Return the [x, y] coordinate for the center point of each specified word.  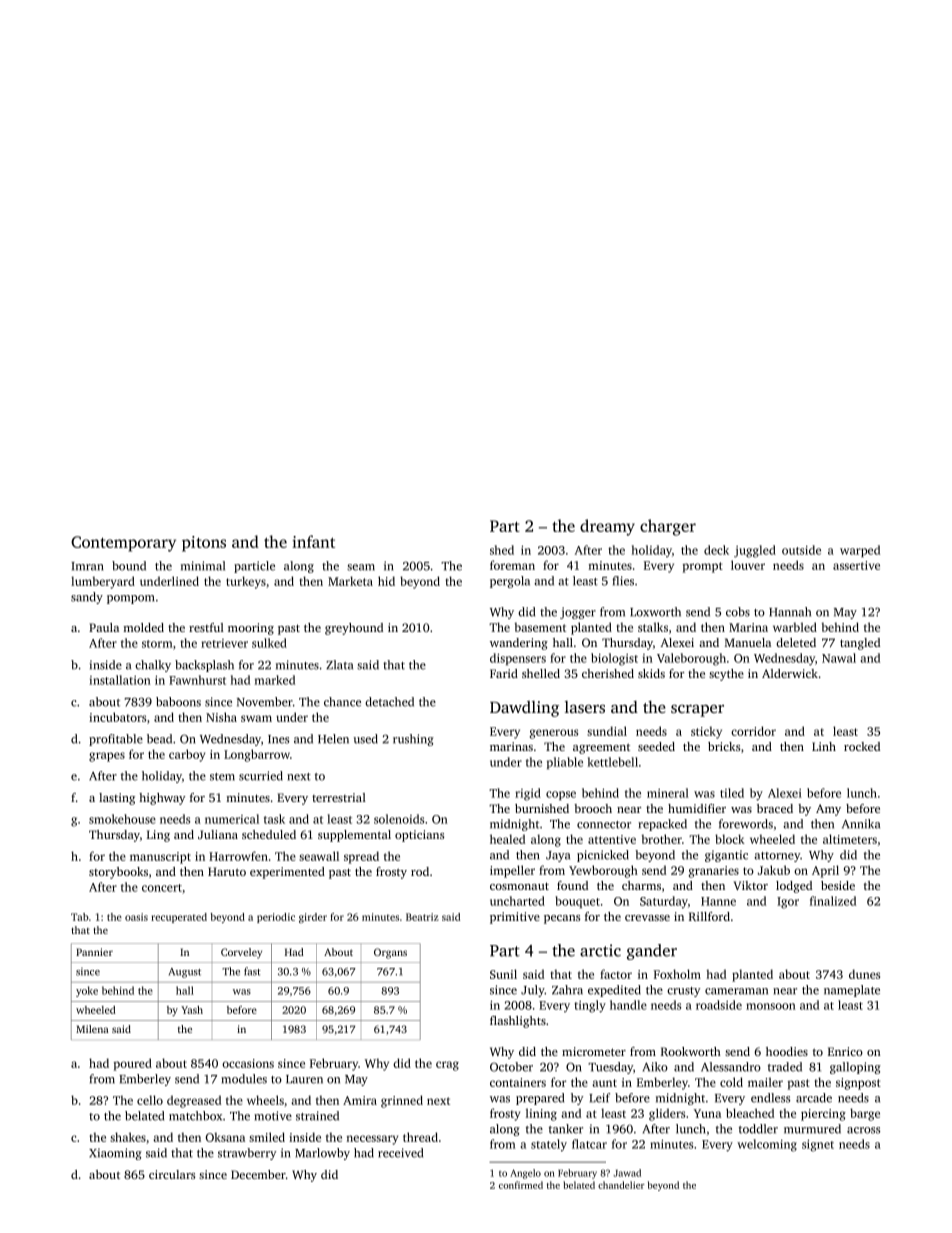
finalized [833, 901]
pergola [510, 582]
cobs [738, 612]
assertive [856, 565]
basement [540, 627]
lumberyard [103, 582]
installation [120, 680]
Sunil [503, 974]
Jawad [627, 1173]
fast [252, 971]
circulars [172, 1174]
